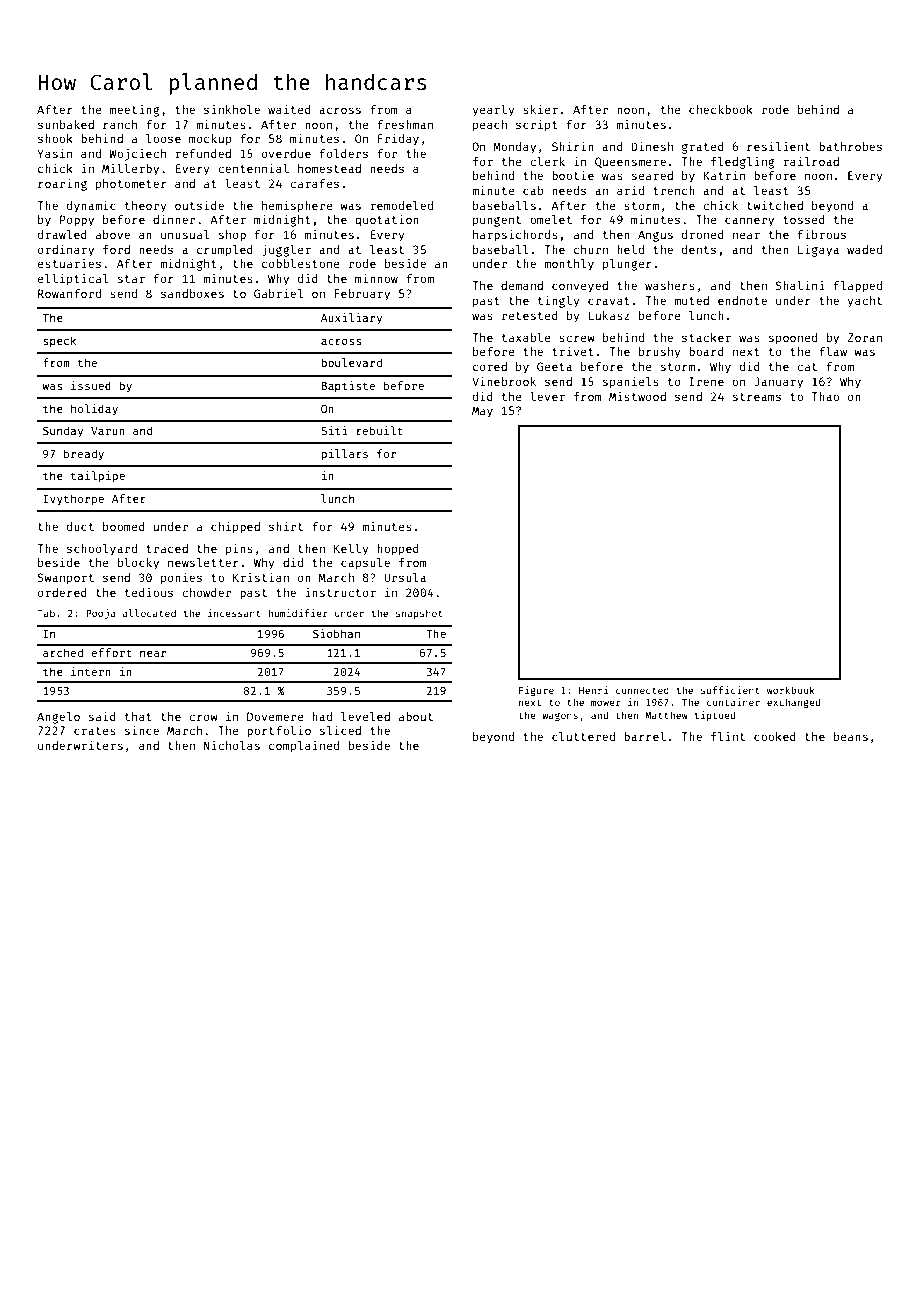 The width and height of the document is (924, 1308). What do you see at coordinates (60, 341) in the document?
I see `speck` at bounding box center [60, 341].
